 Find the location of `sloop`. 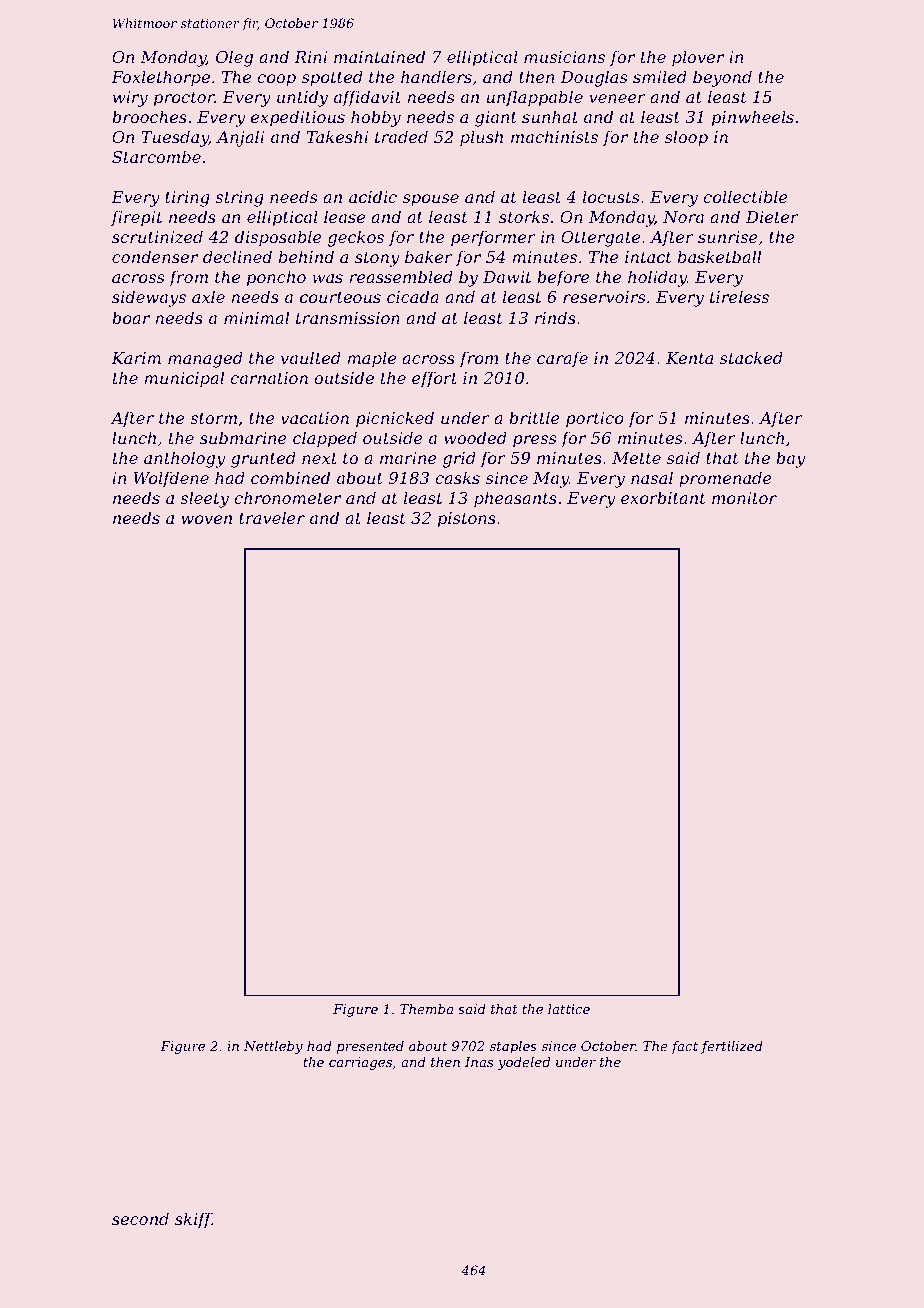

sloop is located at coordinates (686, 138).
